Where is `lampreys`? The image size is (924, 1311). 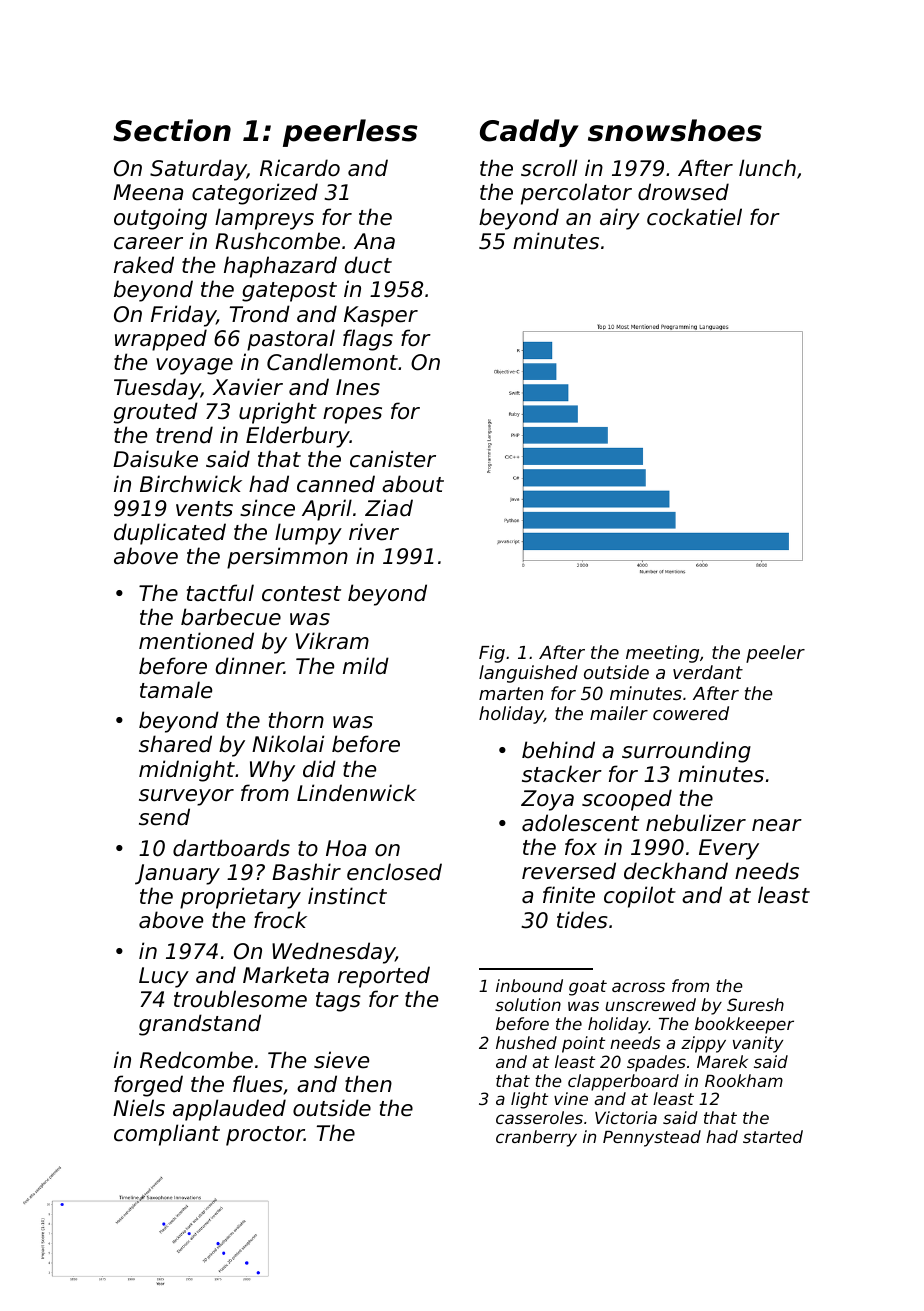 lampreys is located at coordinates (264, 219).
